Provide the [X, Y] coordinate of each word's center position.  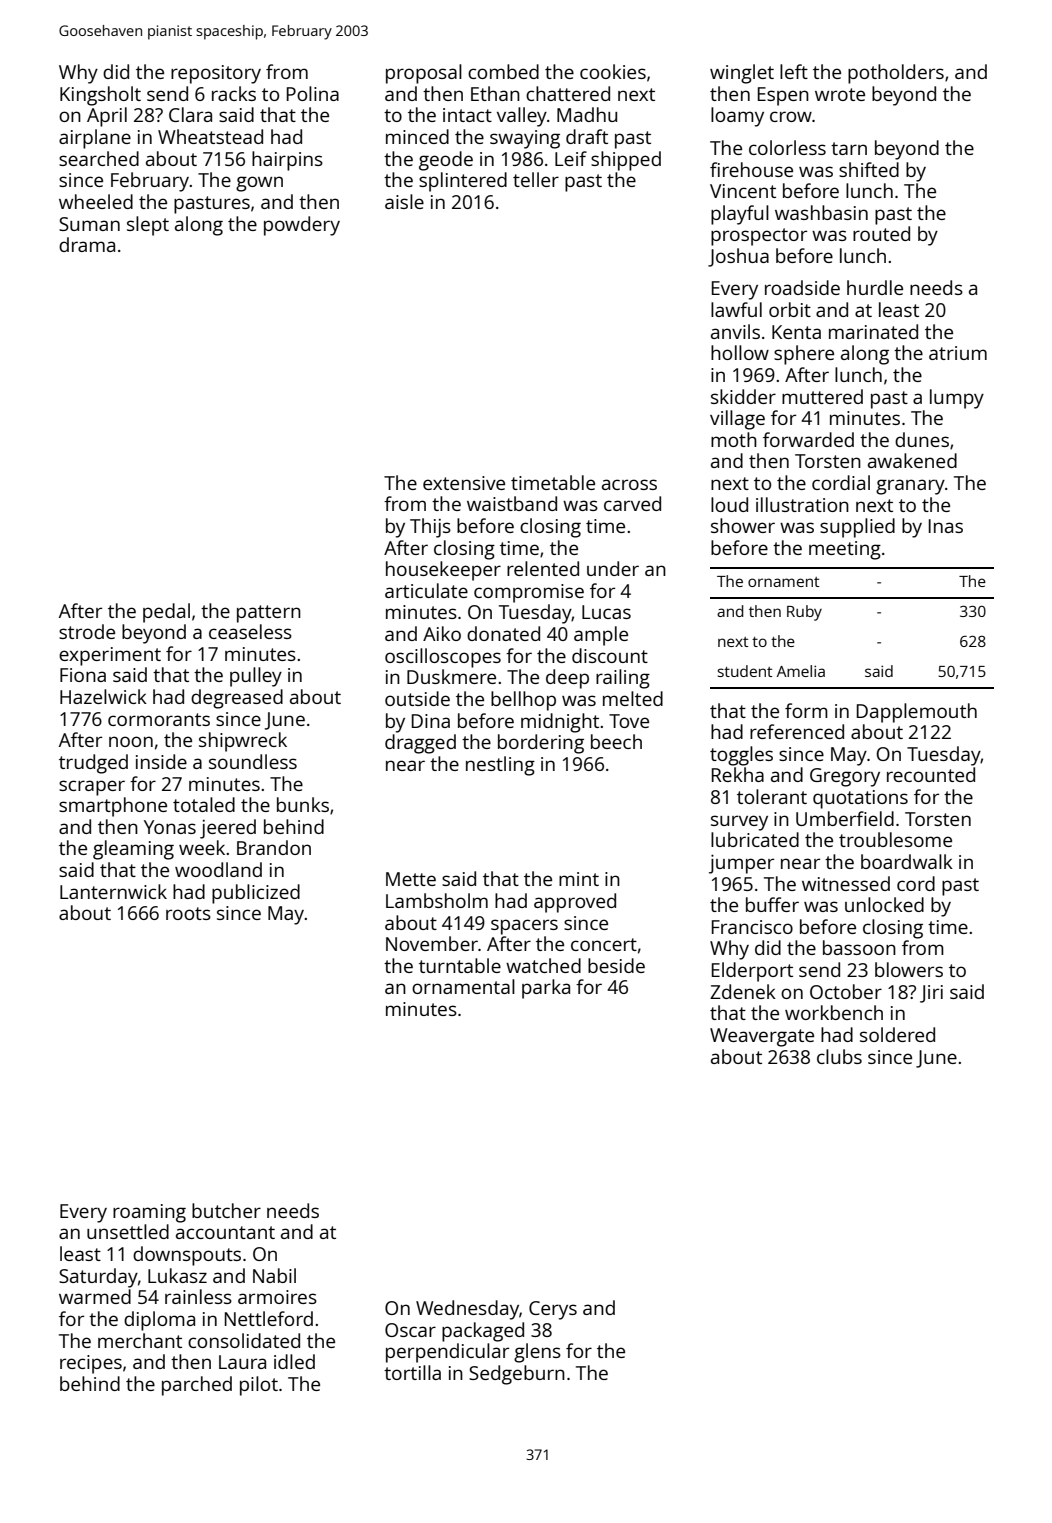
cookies [613, 71]
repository [216, 74]
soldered [897, 1034]
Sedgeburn [517, 1375]
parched [197, 1386]
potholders [896, 74]
